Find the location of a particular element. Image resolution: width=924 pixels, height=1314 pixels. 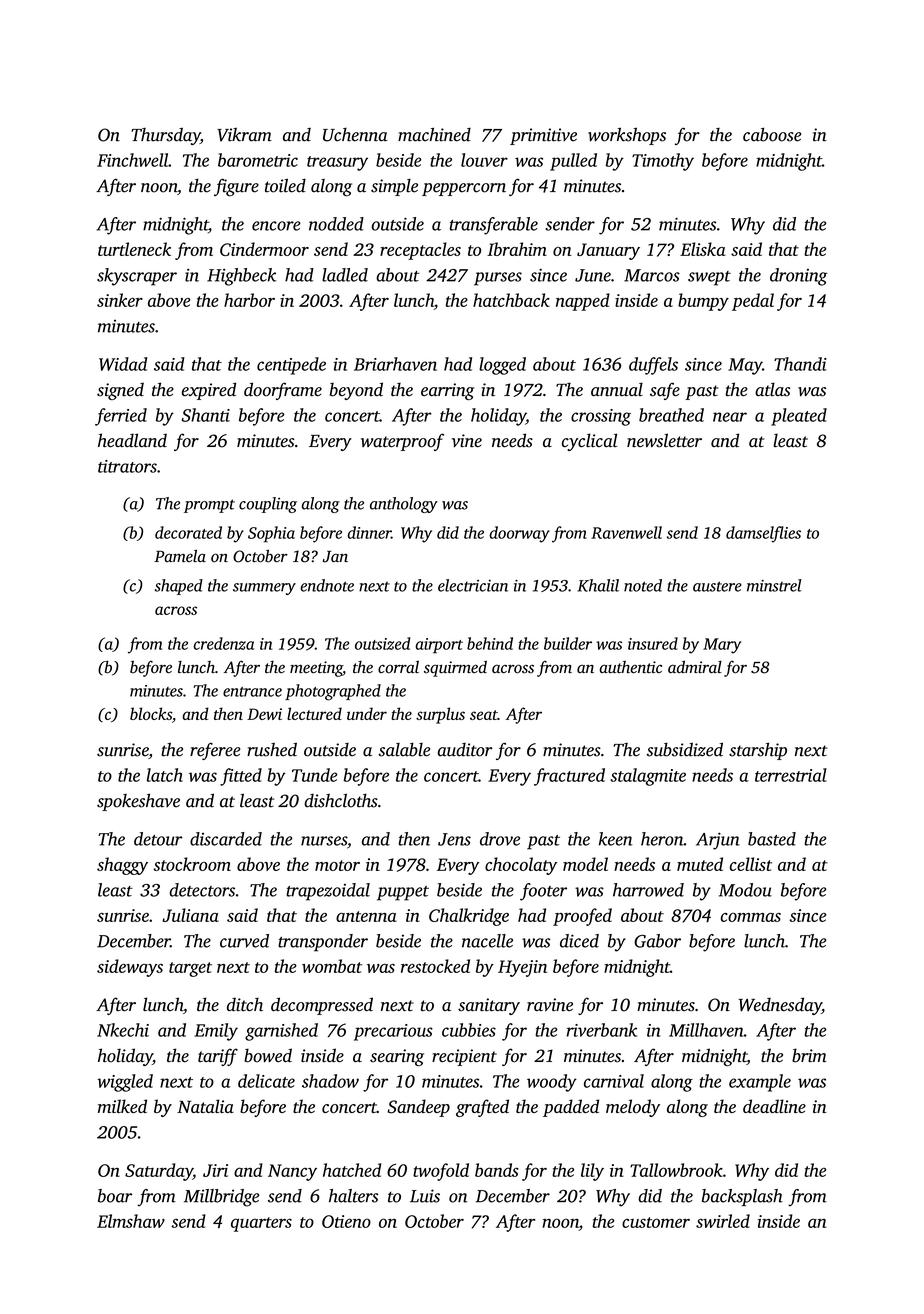

minstrel is located at coordinates (774, 585).
